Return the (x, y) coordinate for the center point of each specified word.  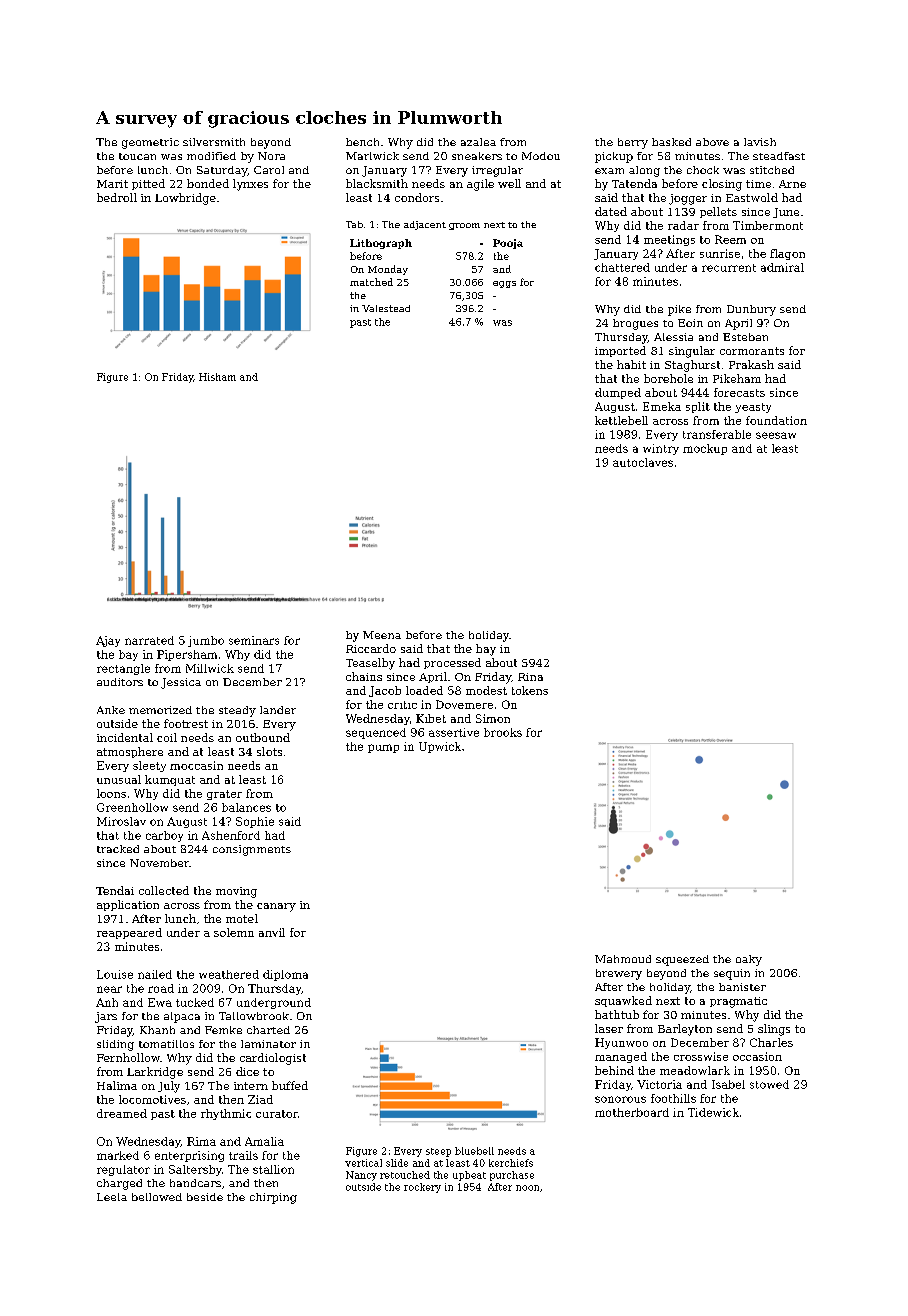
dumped (618, 393)
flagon (787, 254)
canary (276, 907)
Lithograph (381, 244)
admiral (782, 267)
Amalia (264, 1141)
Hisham (217, 377)
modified (211, 156)
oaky (749, 960)
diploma (285, 975)
